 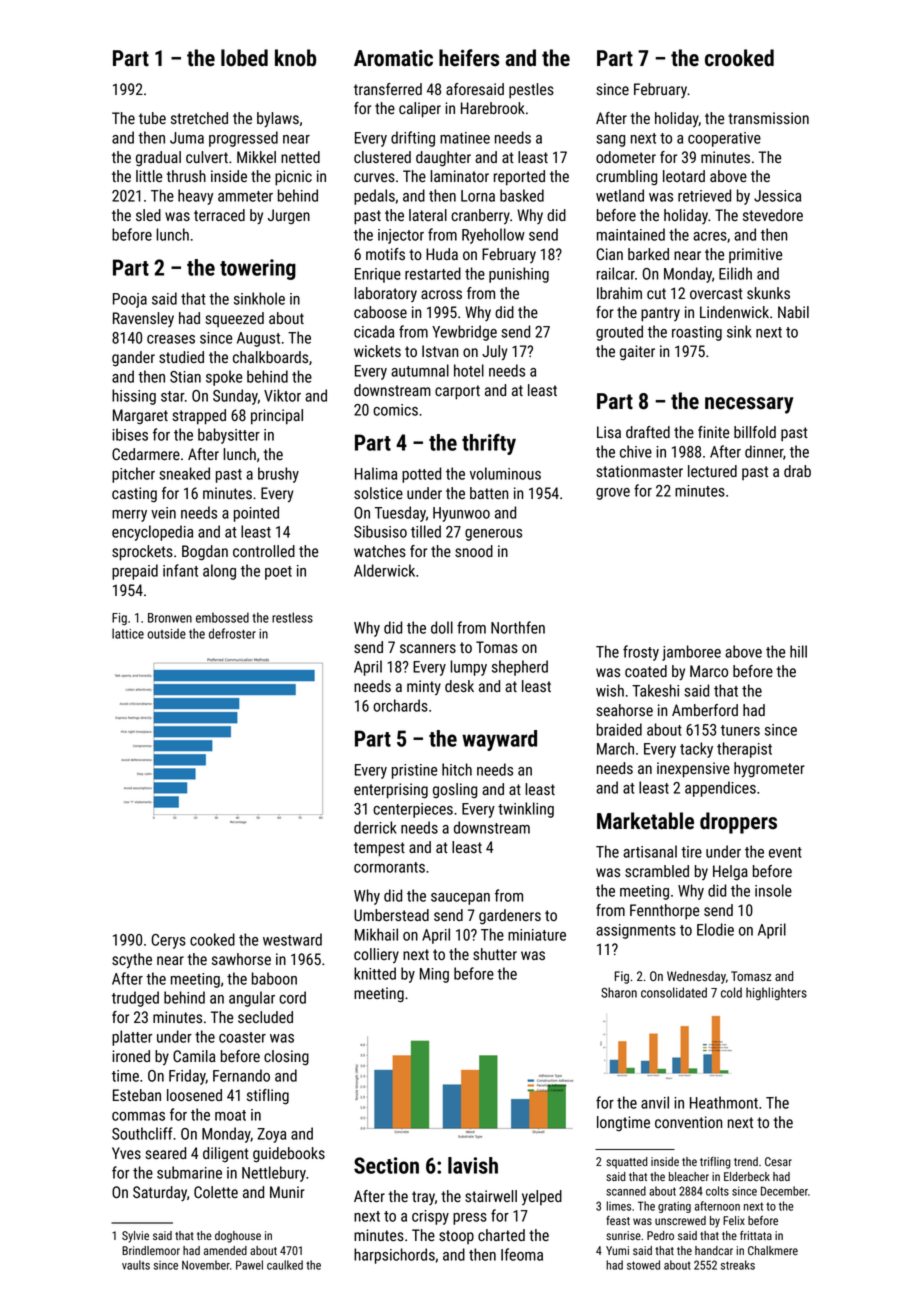 What do you see at coordinates (393, 58) in the image?
I see `Aromatic` at bounding box center [393, 58].
